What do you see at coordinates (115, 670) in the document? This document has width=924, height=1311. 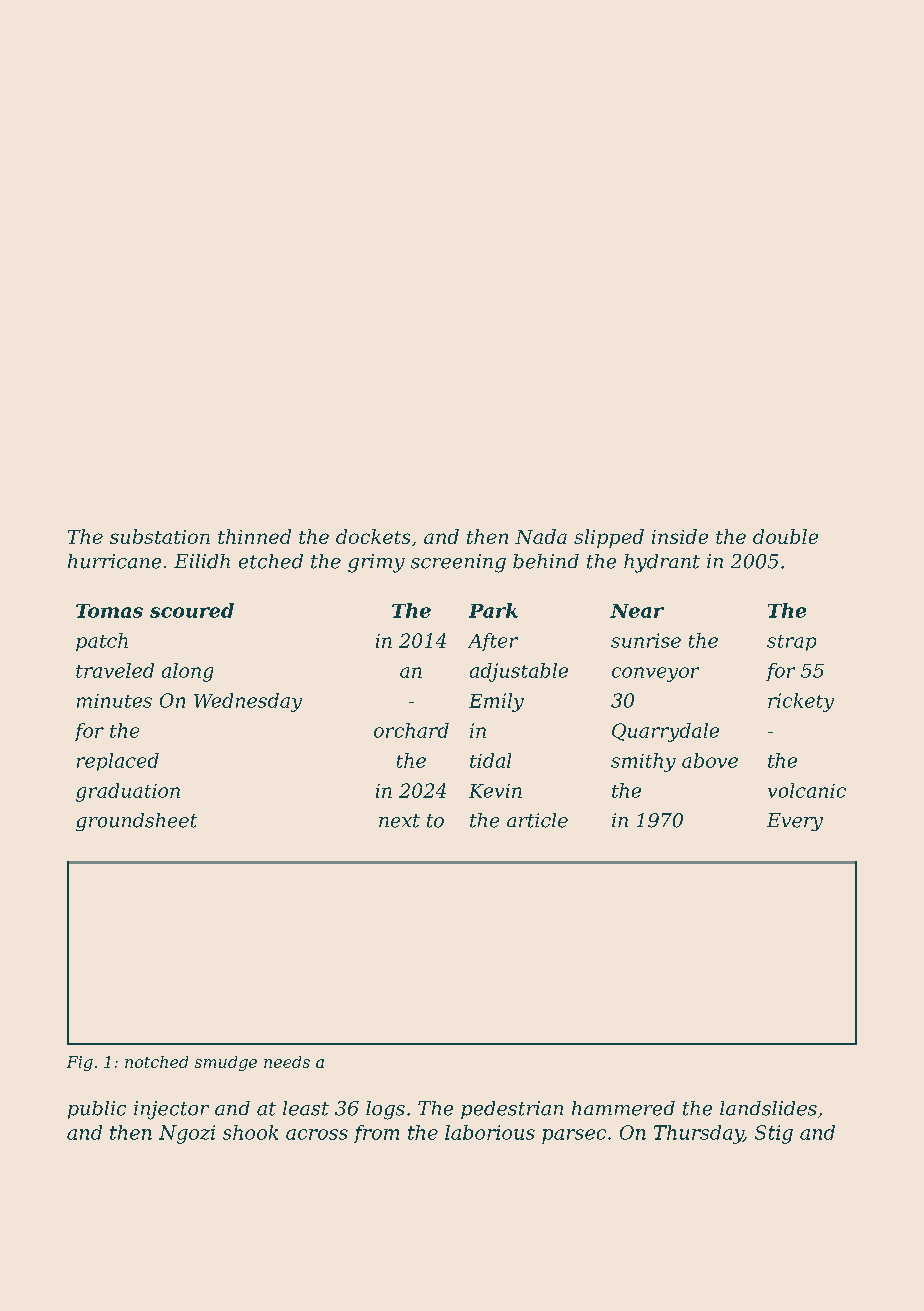 I see `traveled` at bounding box center [115, 670].
